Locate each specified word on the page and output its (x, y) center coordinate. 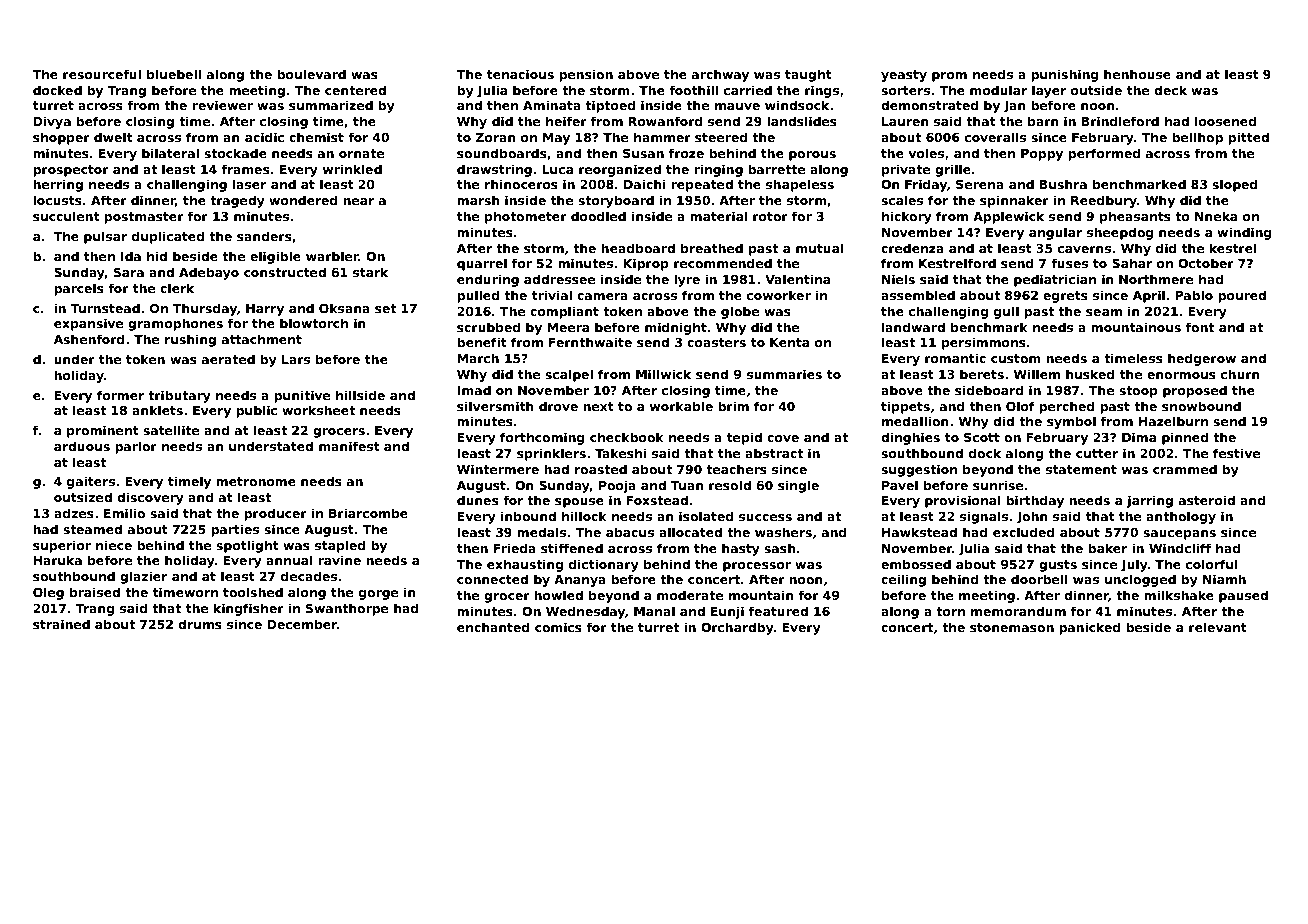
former (120, 395)
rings (822, 91)
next (598, 406)
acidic (264, 137)
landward (913, 327)
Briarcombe (368, 513)
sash (780, 548)
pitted (1248, 138)
